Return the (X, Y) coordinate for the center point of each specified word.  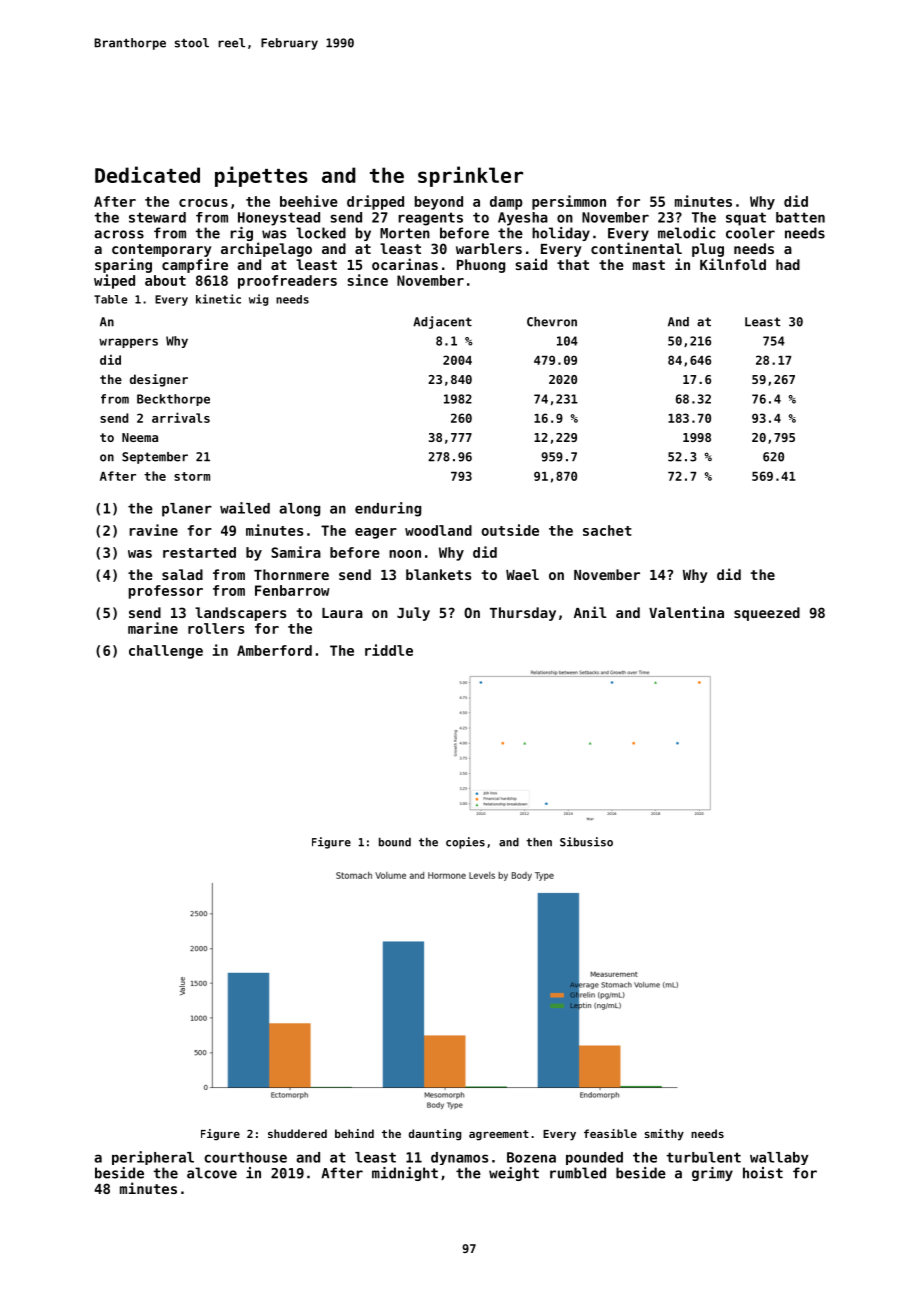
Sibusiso (586, 842)
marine (153, 628)
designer (159, 380)
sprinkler (470, 176)
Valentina (686, 612)
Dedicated (147, 174)
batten (800, 217)
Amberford (274, 650)
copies (465, 843)
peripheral (153, 1158)
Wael (522, 574)
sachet (607, 530)
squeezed (767, 614)
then (539, 842)
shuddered (297, 1133)
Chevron (552, 322)
